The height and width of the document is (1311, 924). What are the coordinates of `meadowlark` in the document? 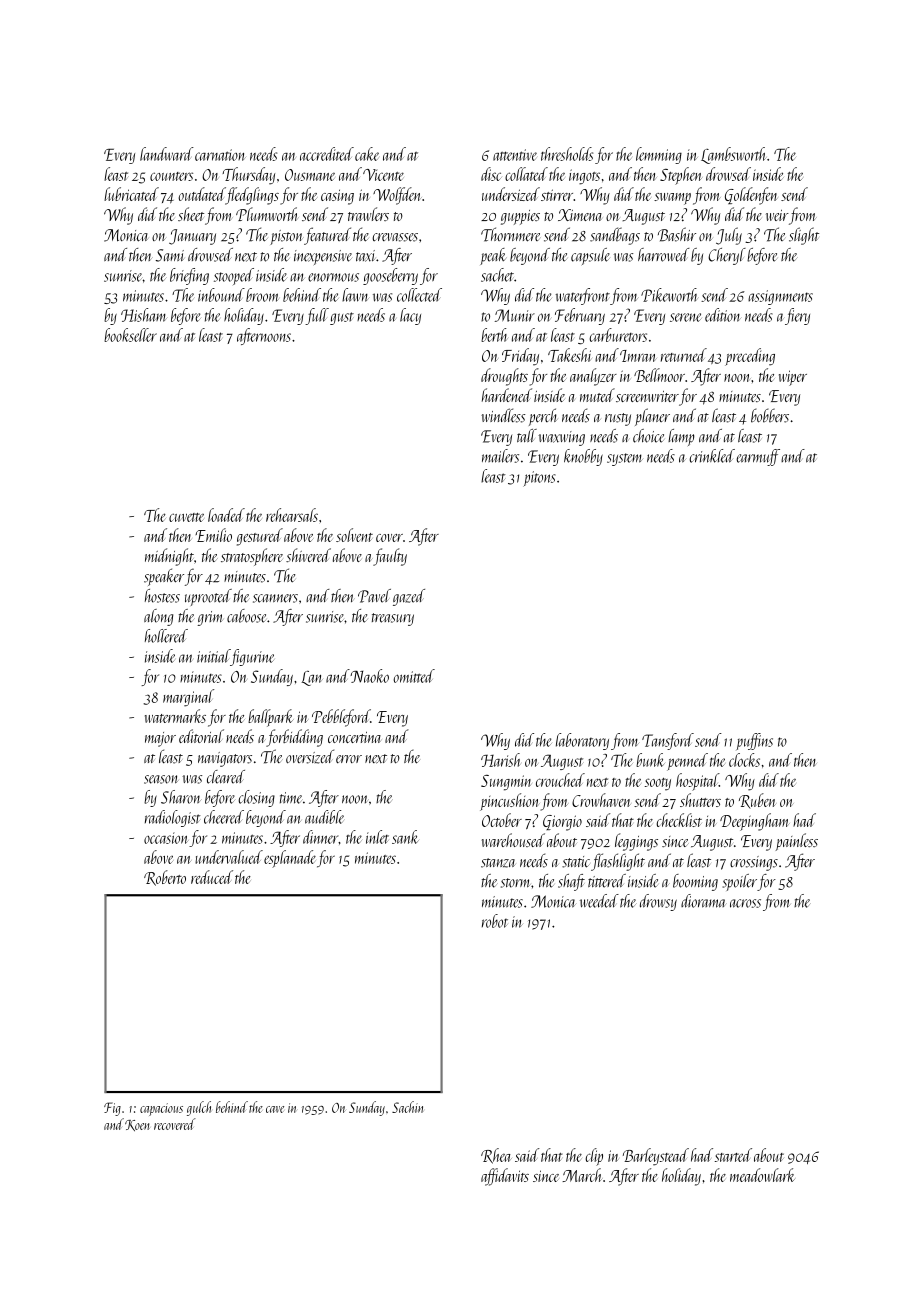 It's located at (762, 1175).
